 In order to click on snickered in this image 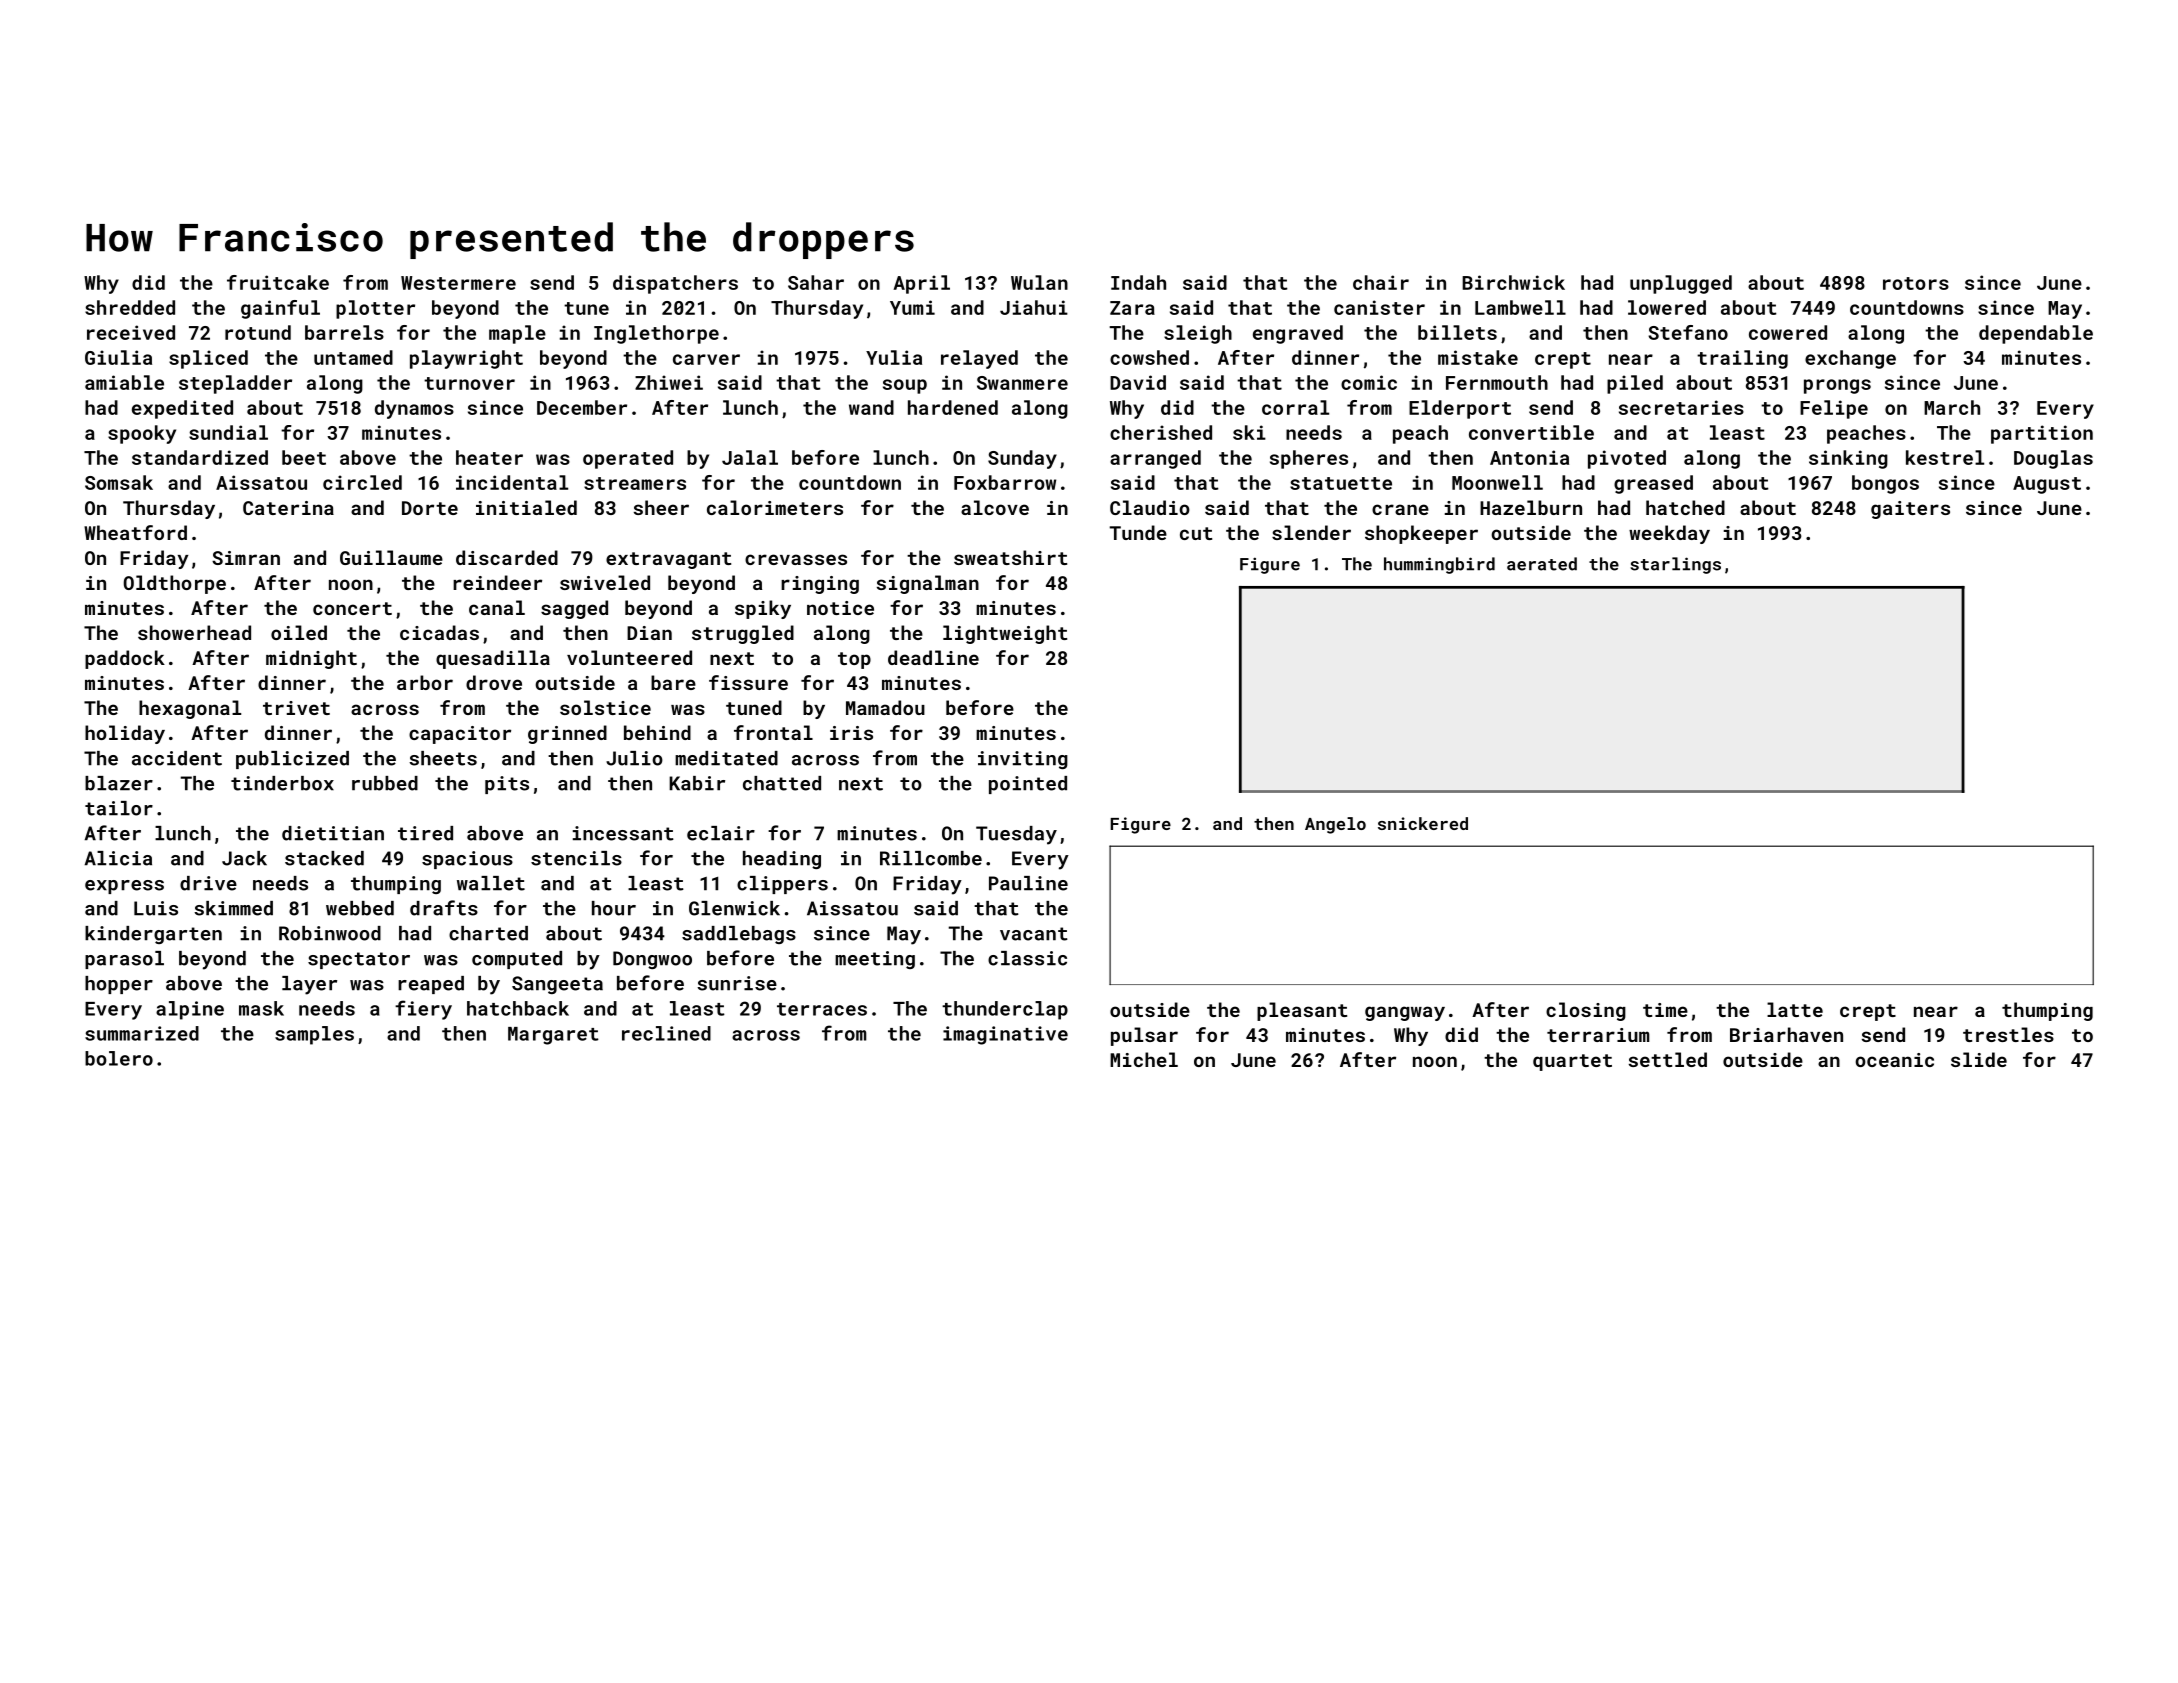, I will do `click(1423, 823)`.
